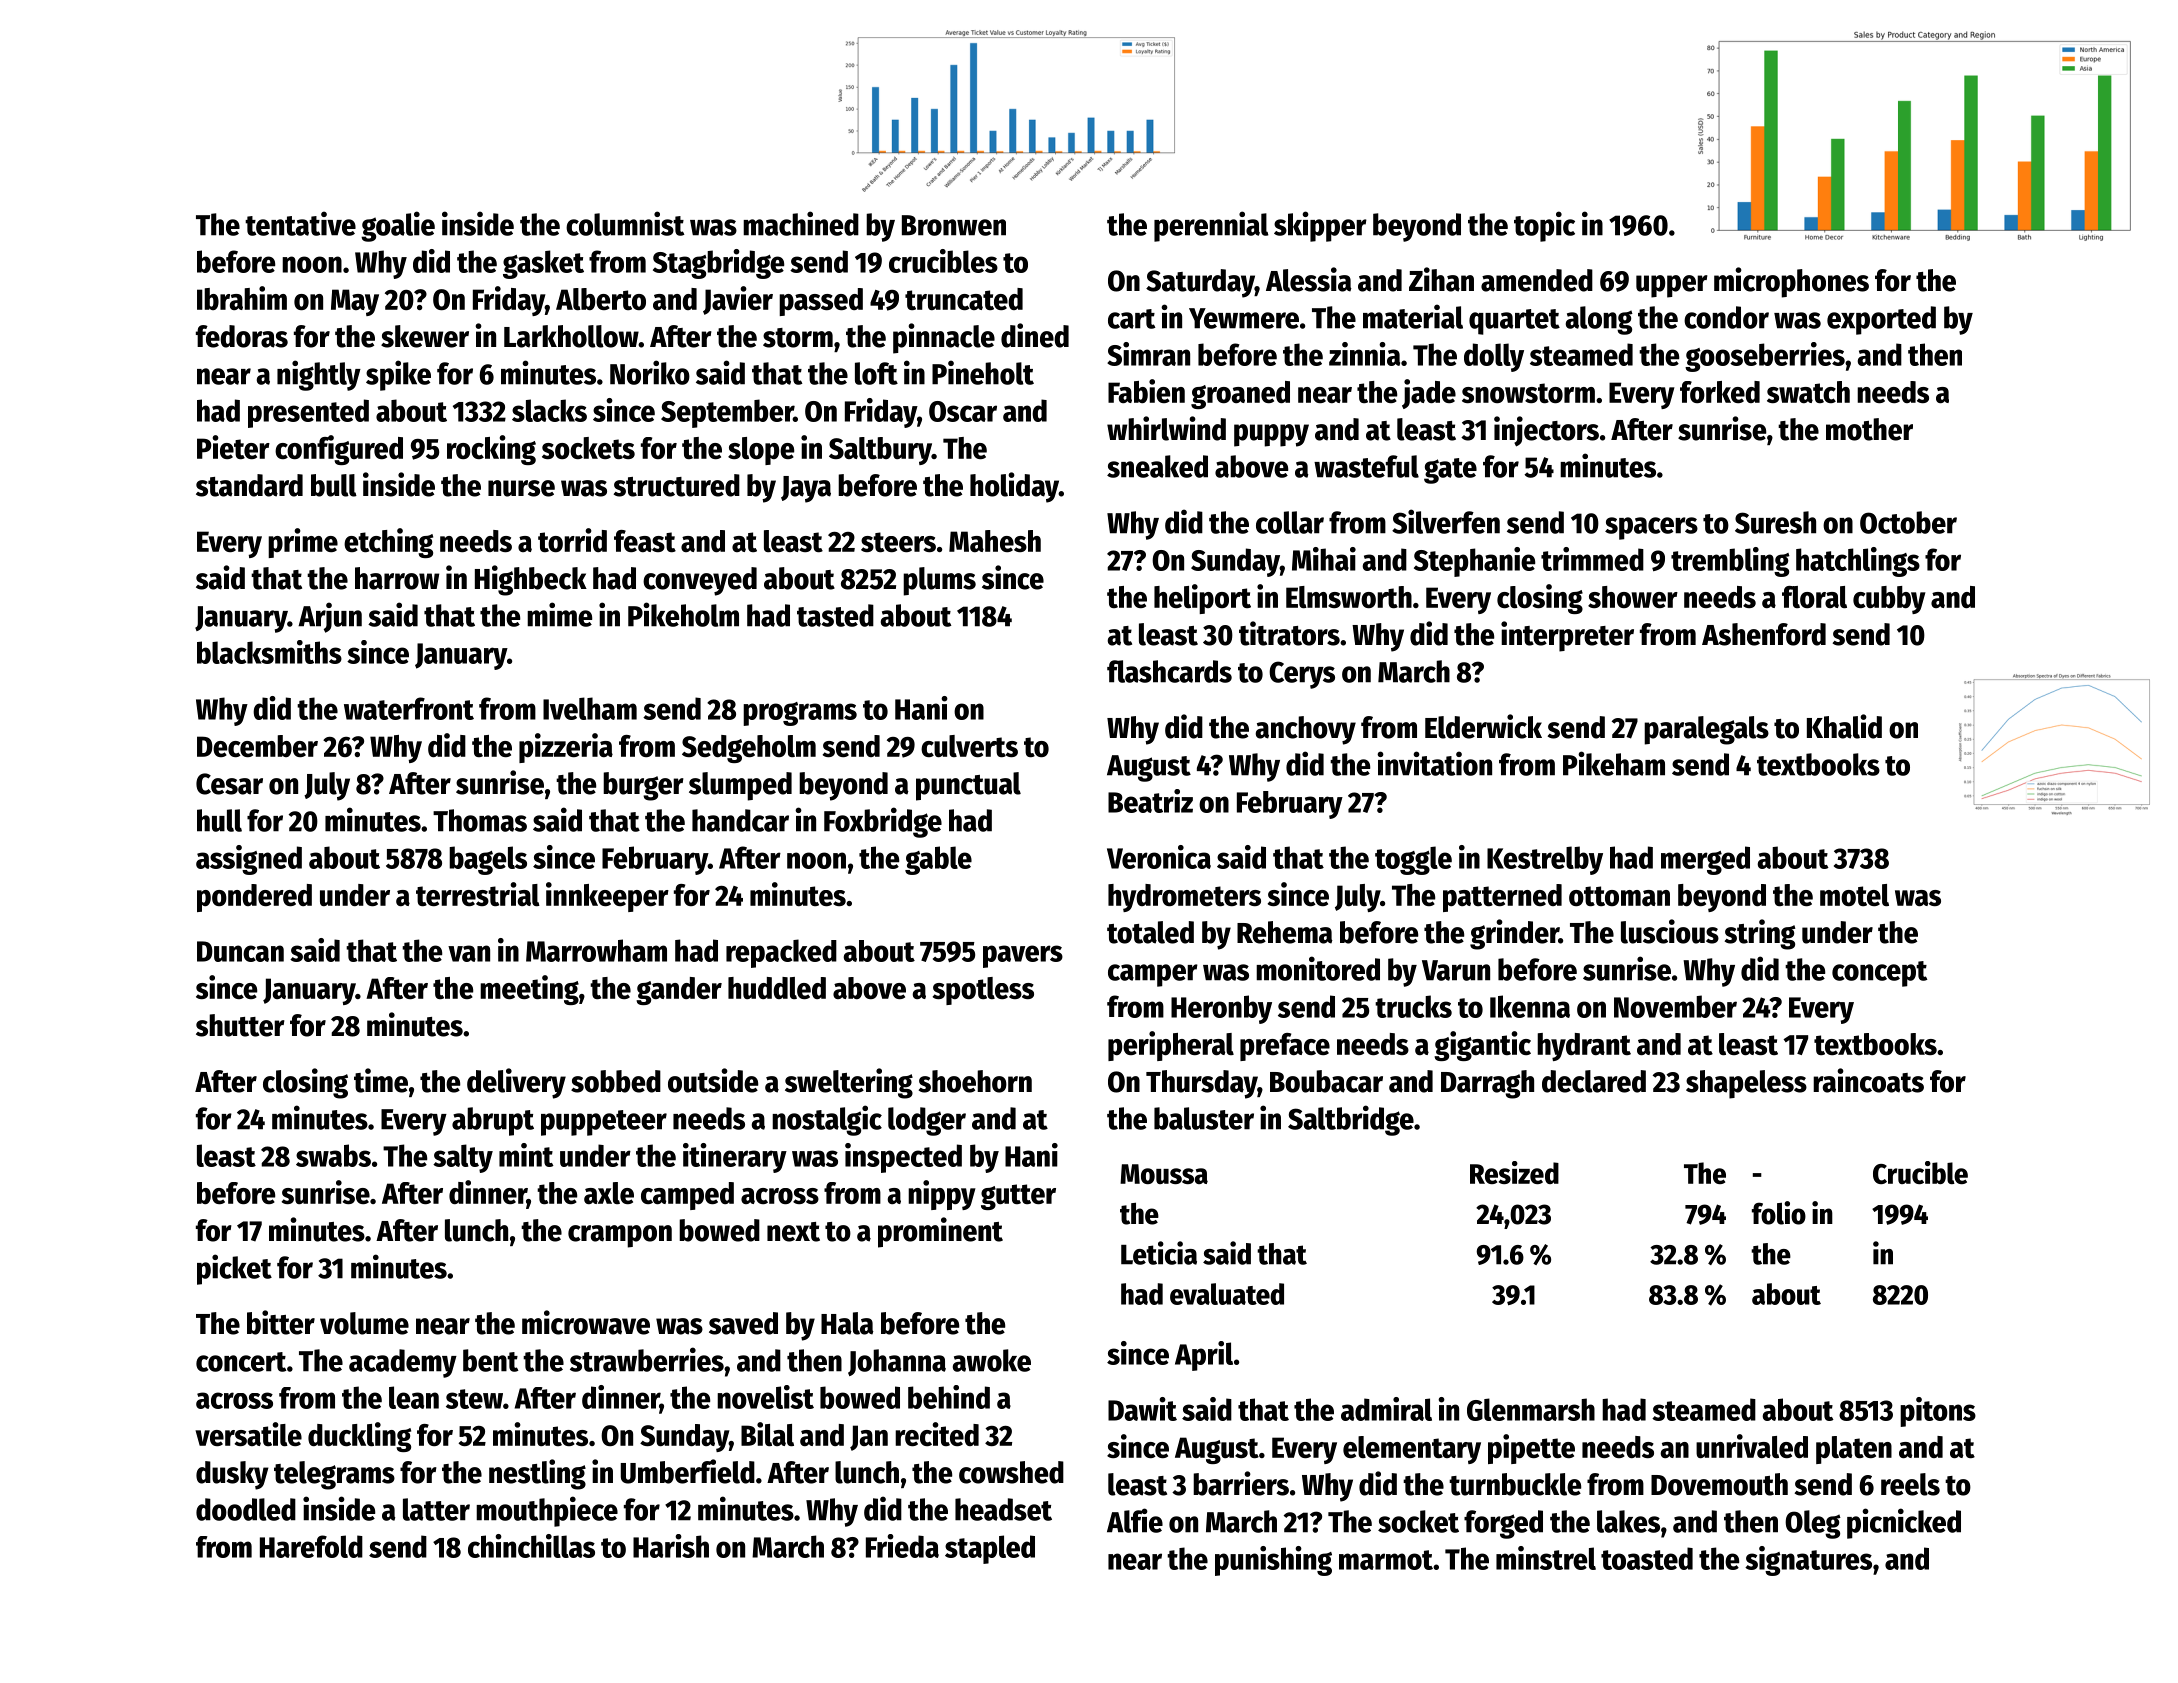 This screenshot has width=2178, height=1683. What do you see at coordinates (269, 652) in the screenshot?
I see `blacksmiths` at bounding box center [269, 652].
